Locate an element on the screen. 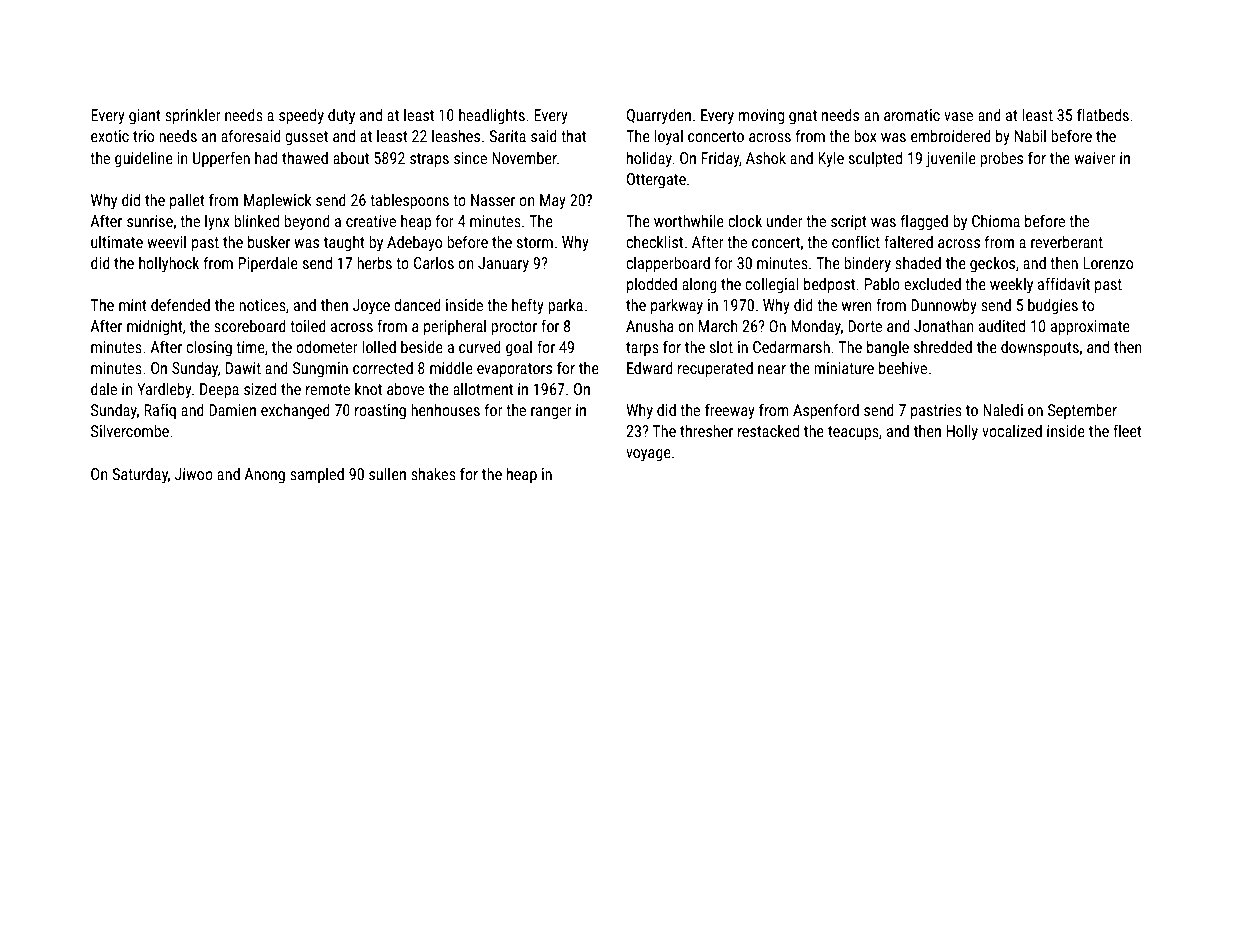 The image size is (1233, 952). January is located at coordinates (503, 265).
